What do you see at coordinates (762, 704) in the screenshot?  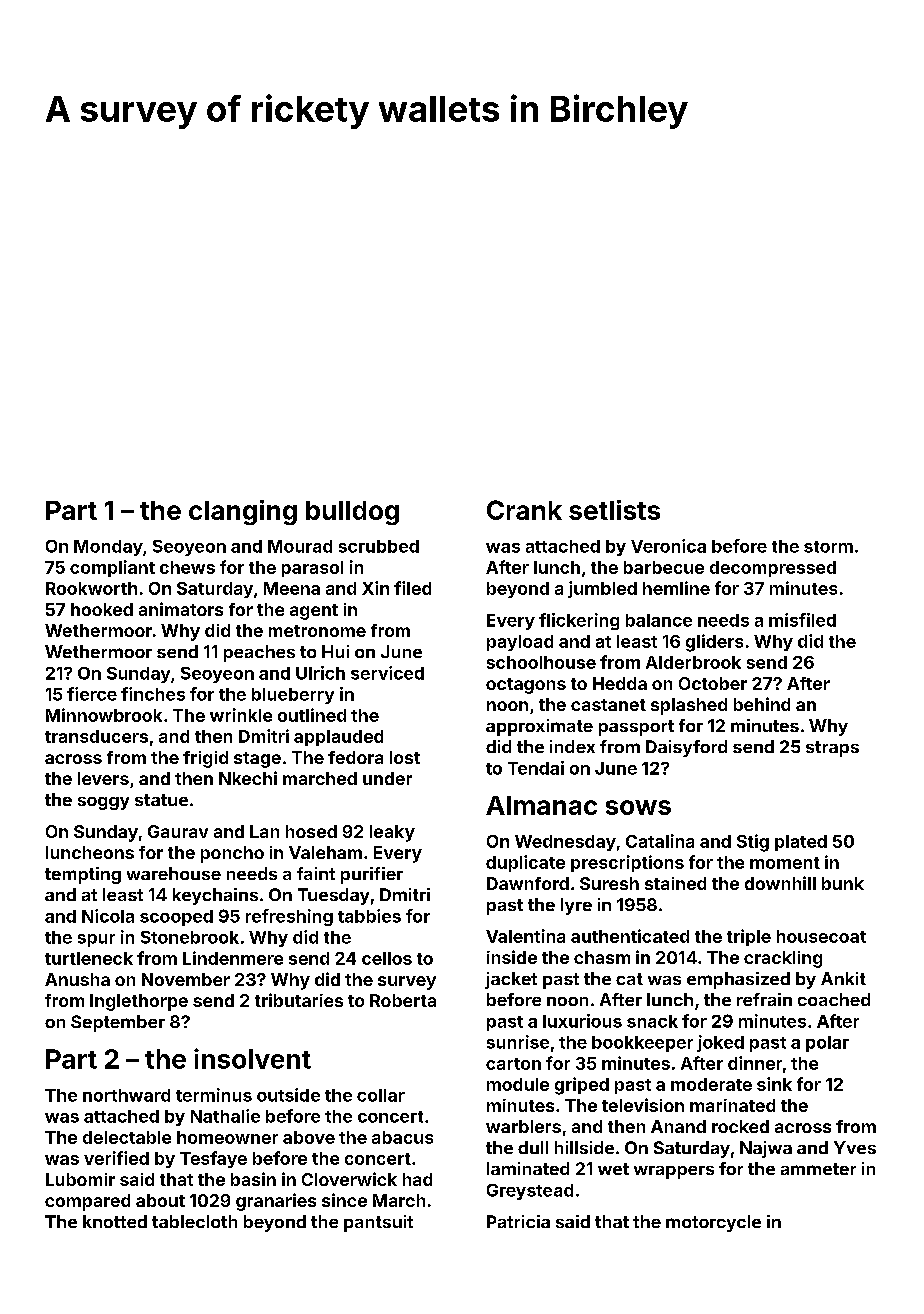 I see `behind` at bounding box center [762, 704].
